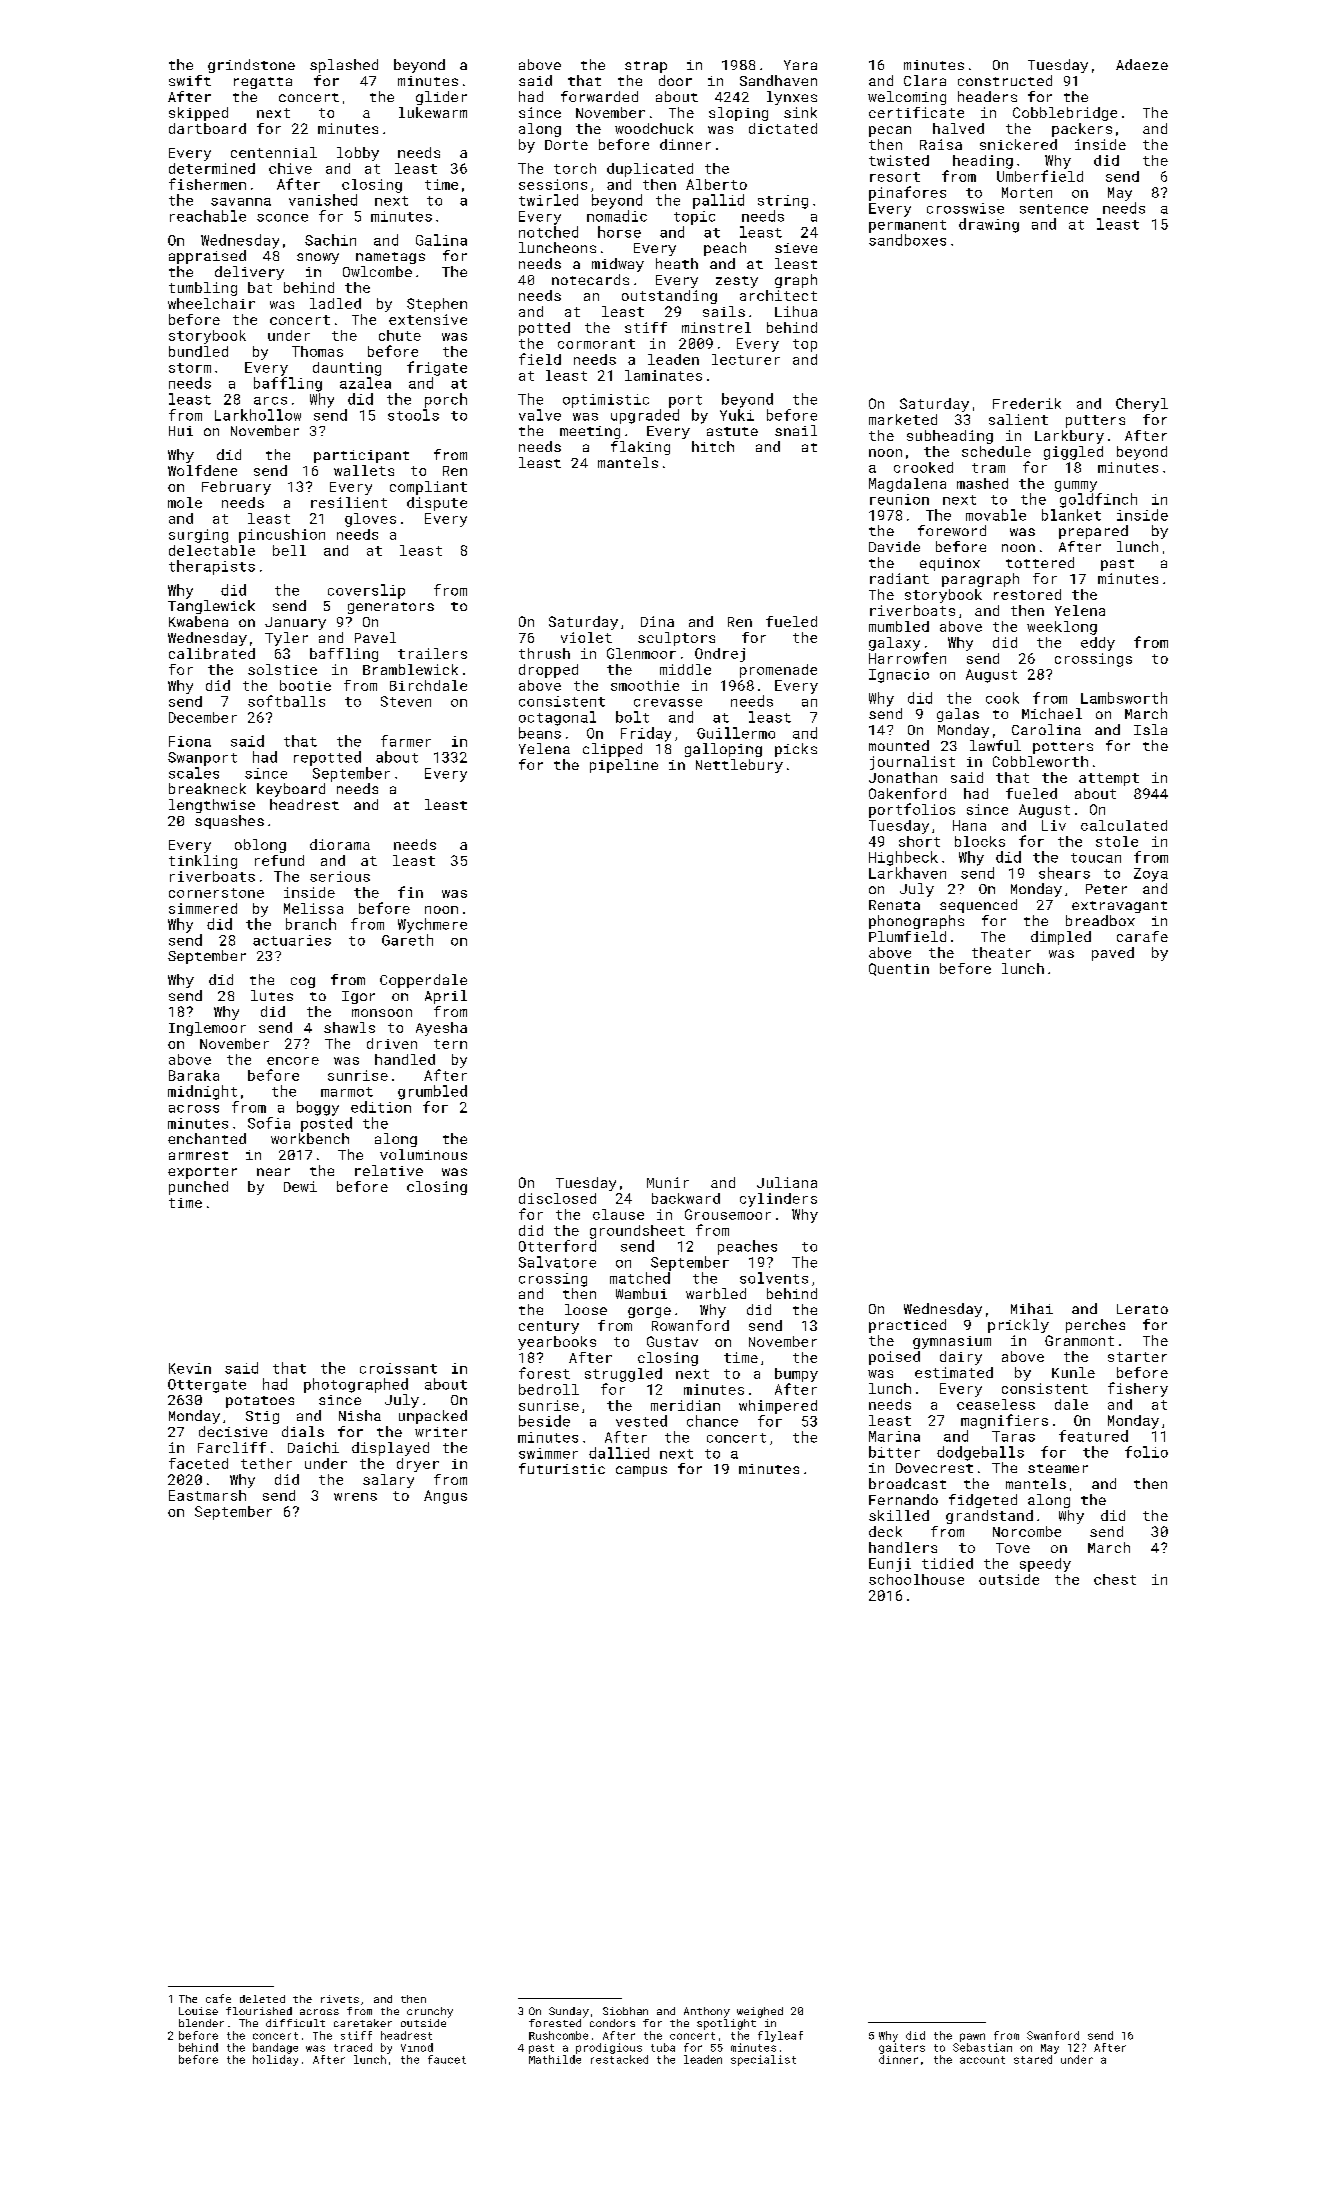 The width and height of the screenshot is (1336, 2200). Describe the element at coordinates (190, 80) in the screenshot. I see `swift` at that location.
